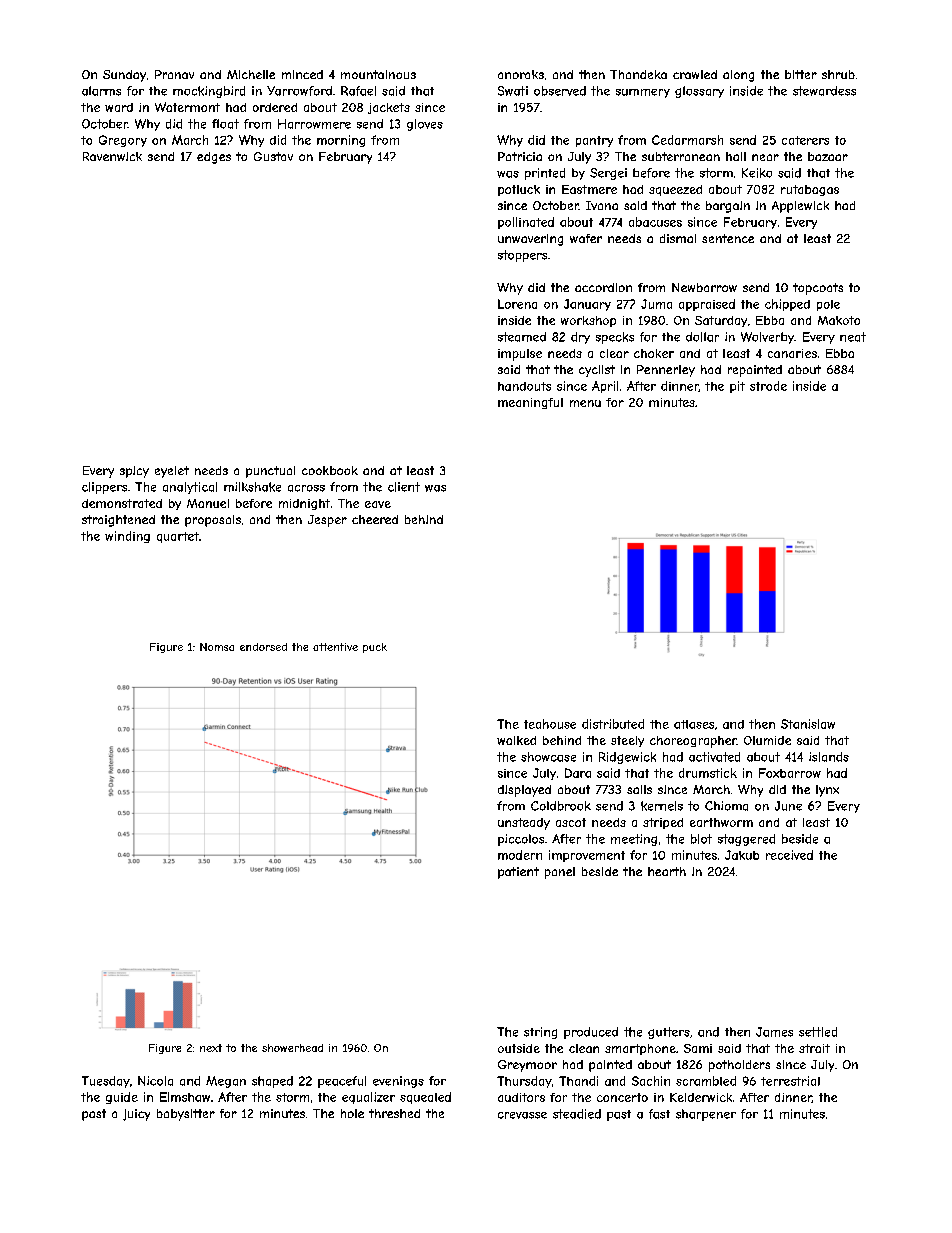 Image resolution: width=952 pixels, height=1233 pixels. Describe the element at coordinates (394, 1113) in the screenshot. I see `threshed` at that location.
